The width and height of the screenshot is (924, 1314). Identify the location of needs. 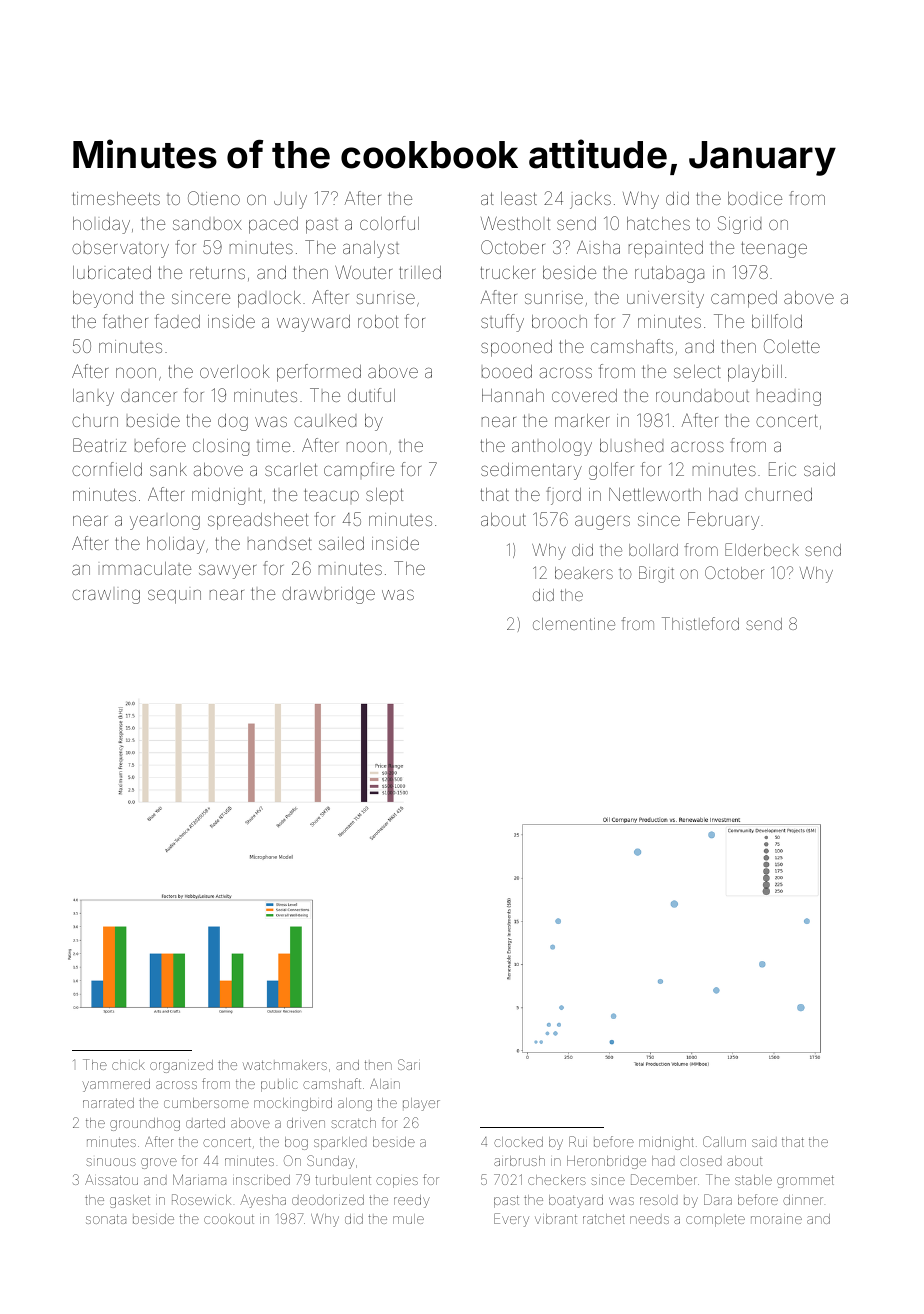
(649, 1219).
